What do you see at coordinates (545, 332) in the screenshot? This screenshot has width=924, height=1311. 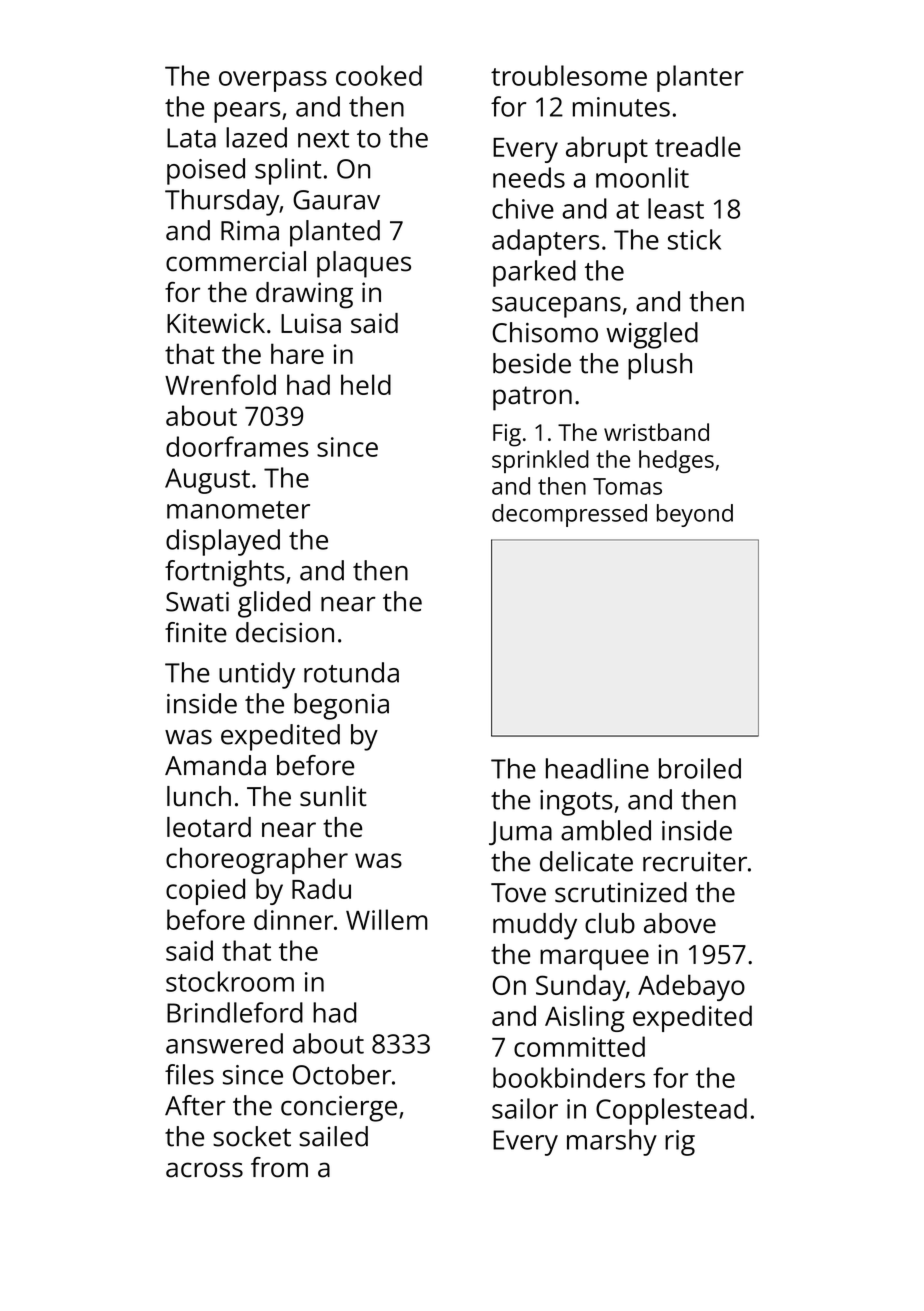 I see `Chisomo` at bounding box center [545, 332].
